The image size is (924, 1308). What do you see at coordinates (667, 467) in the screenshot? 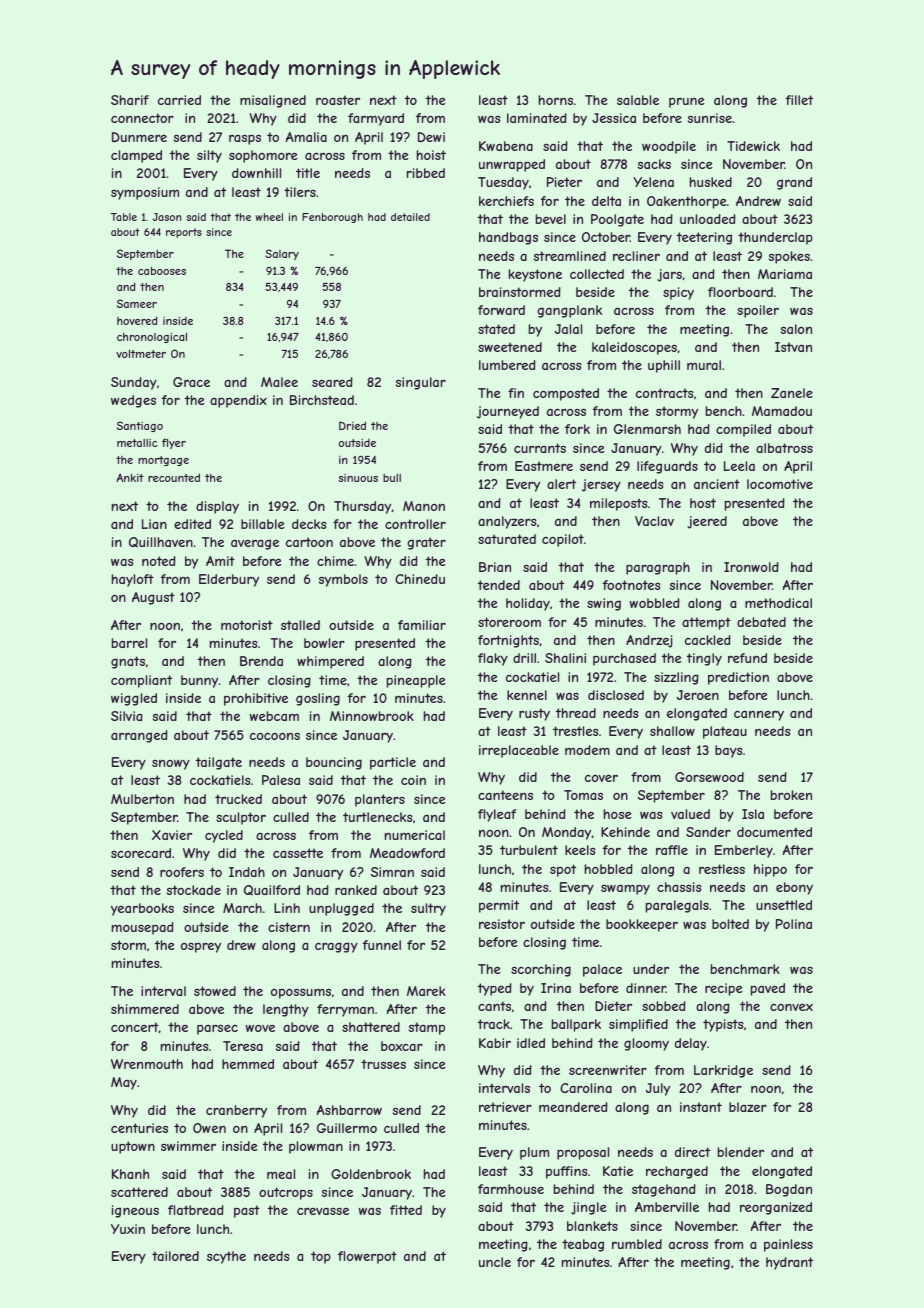
I see `lifeguards` at bounding box center [667, 467].
